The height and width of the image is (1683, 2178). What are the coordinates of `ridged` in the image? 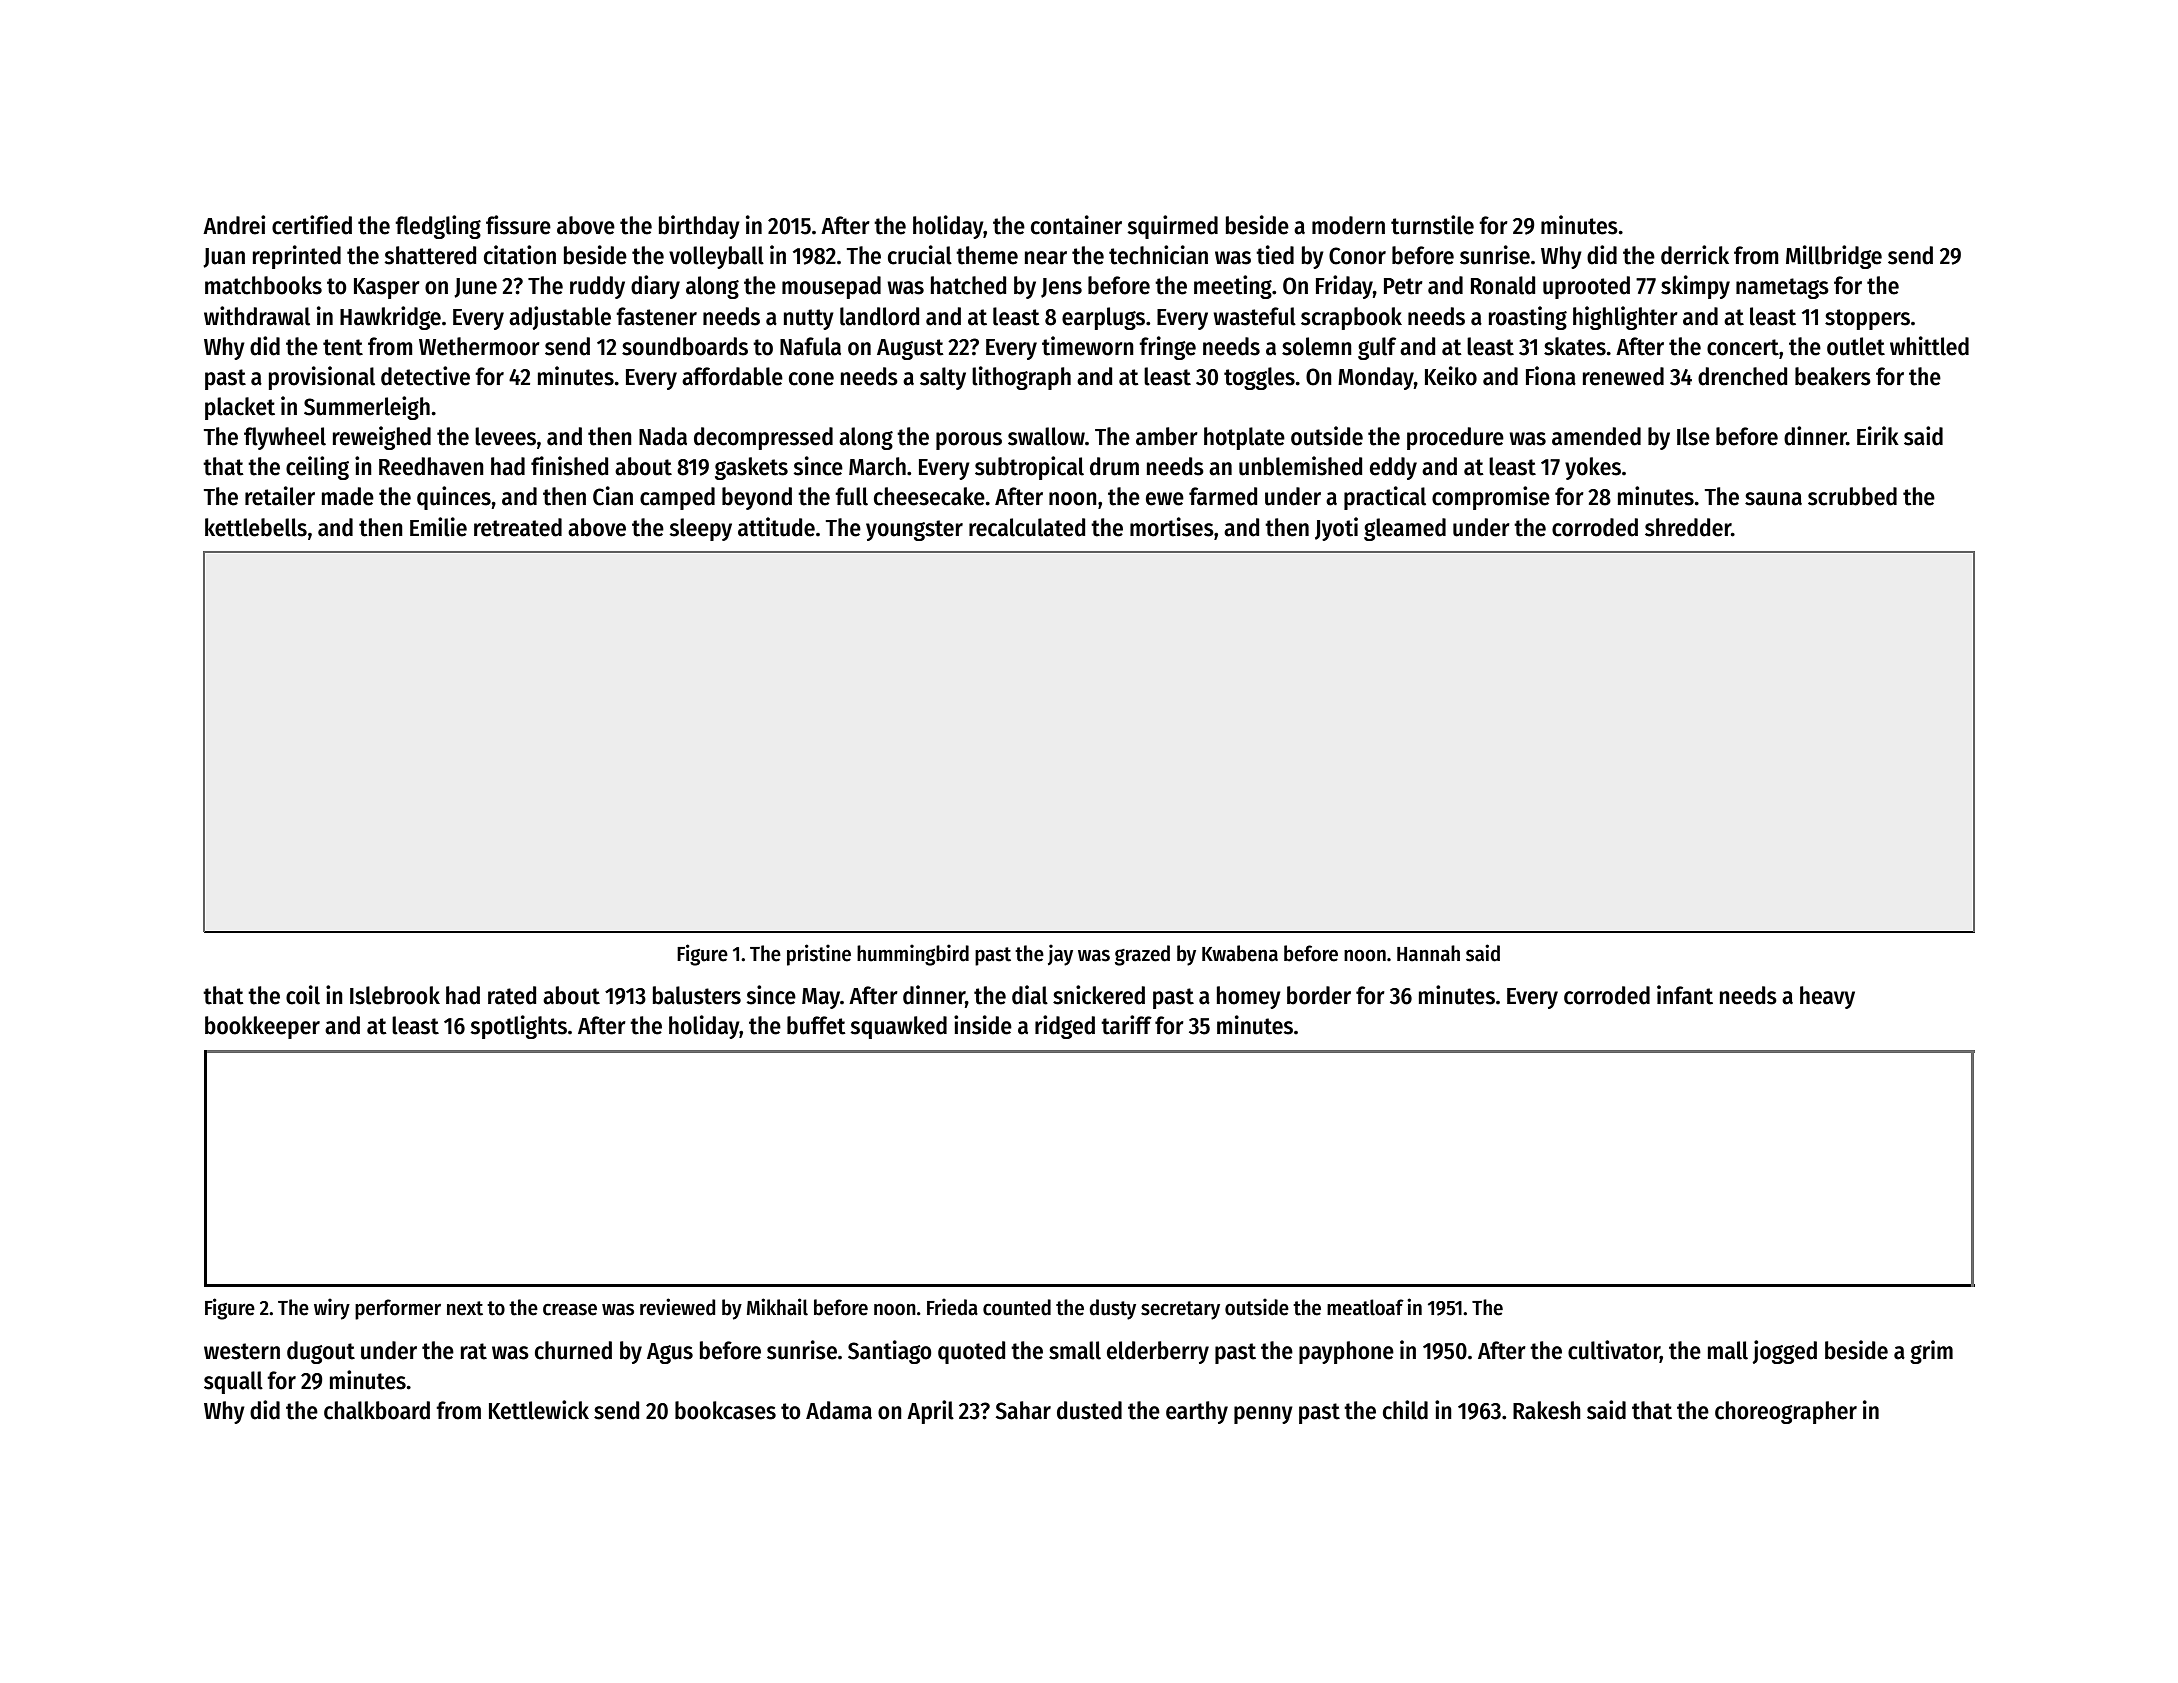 It's located at (1065, 1027).
